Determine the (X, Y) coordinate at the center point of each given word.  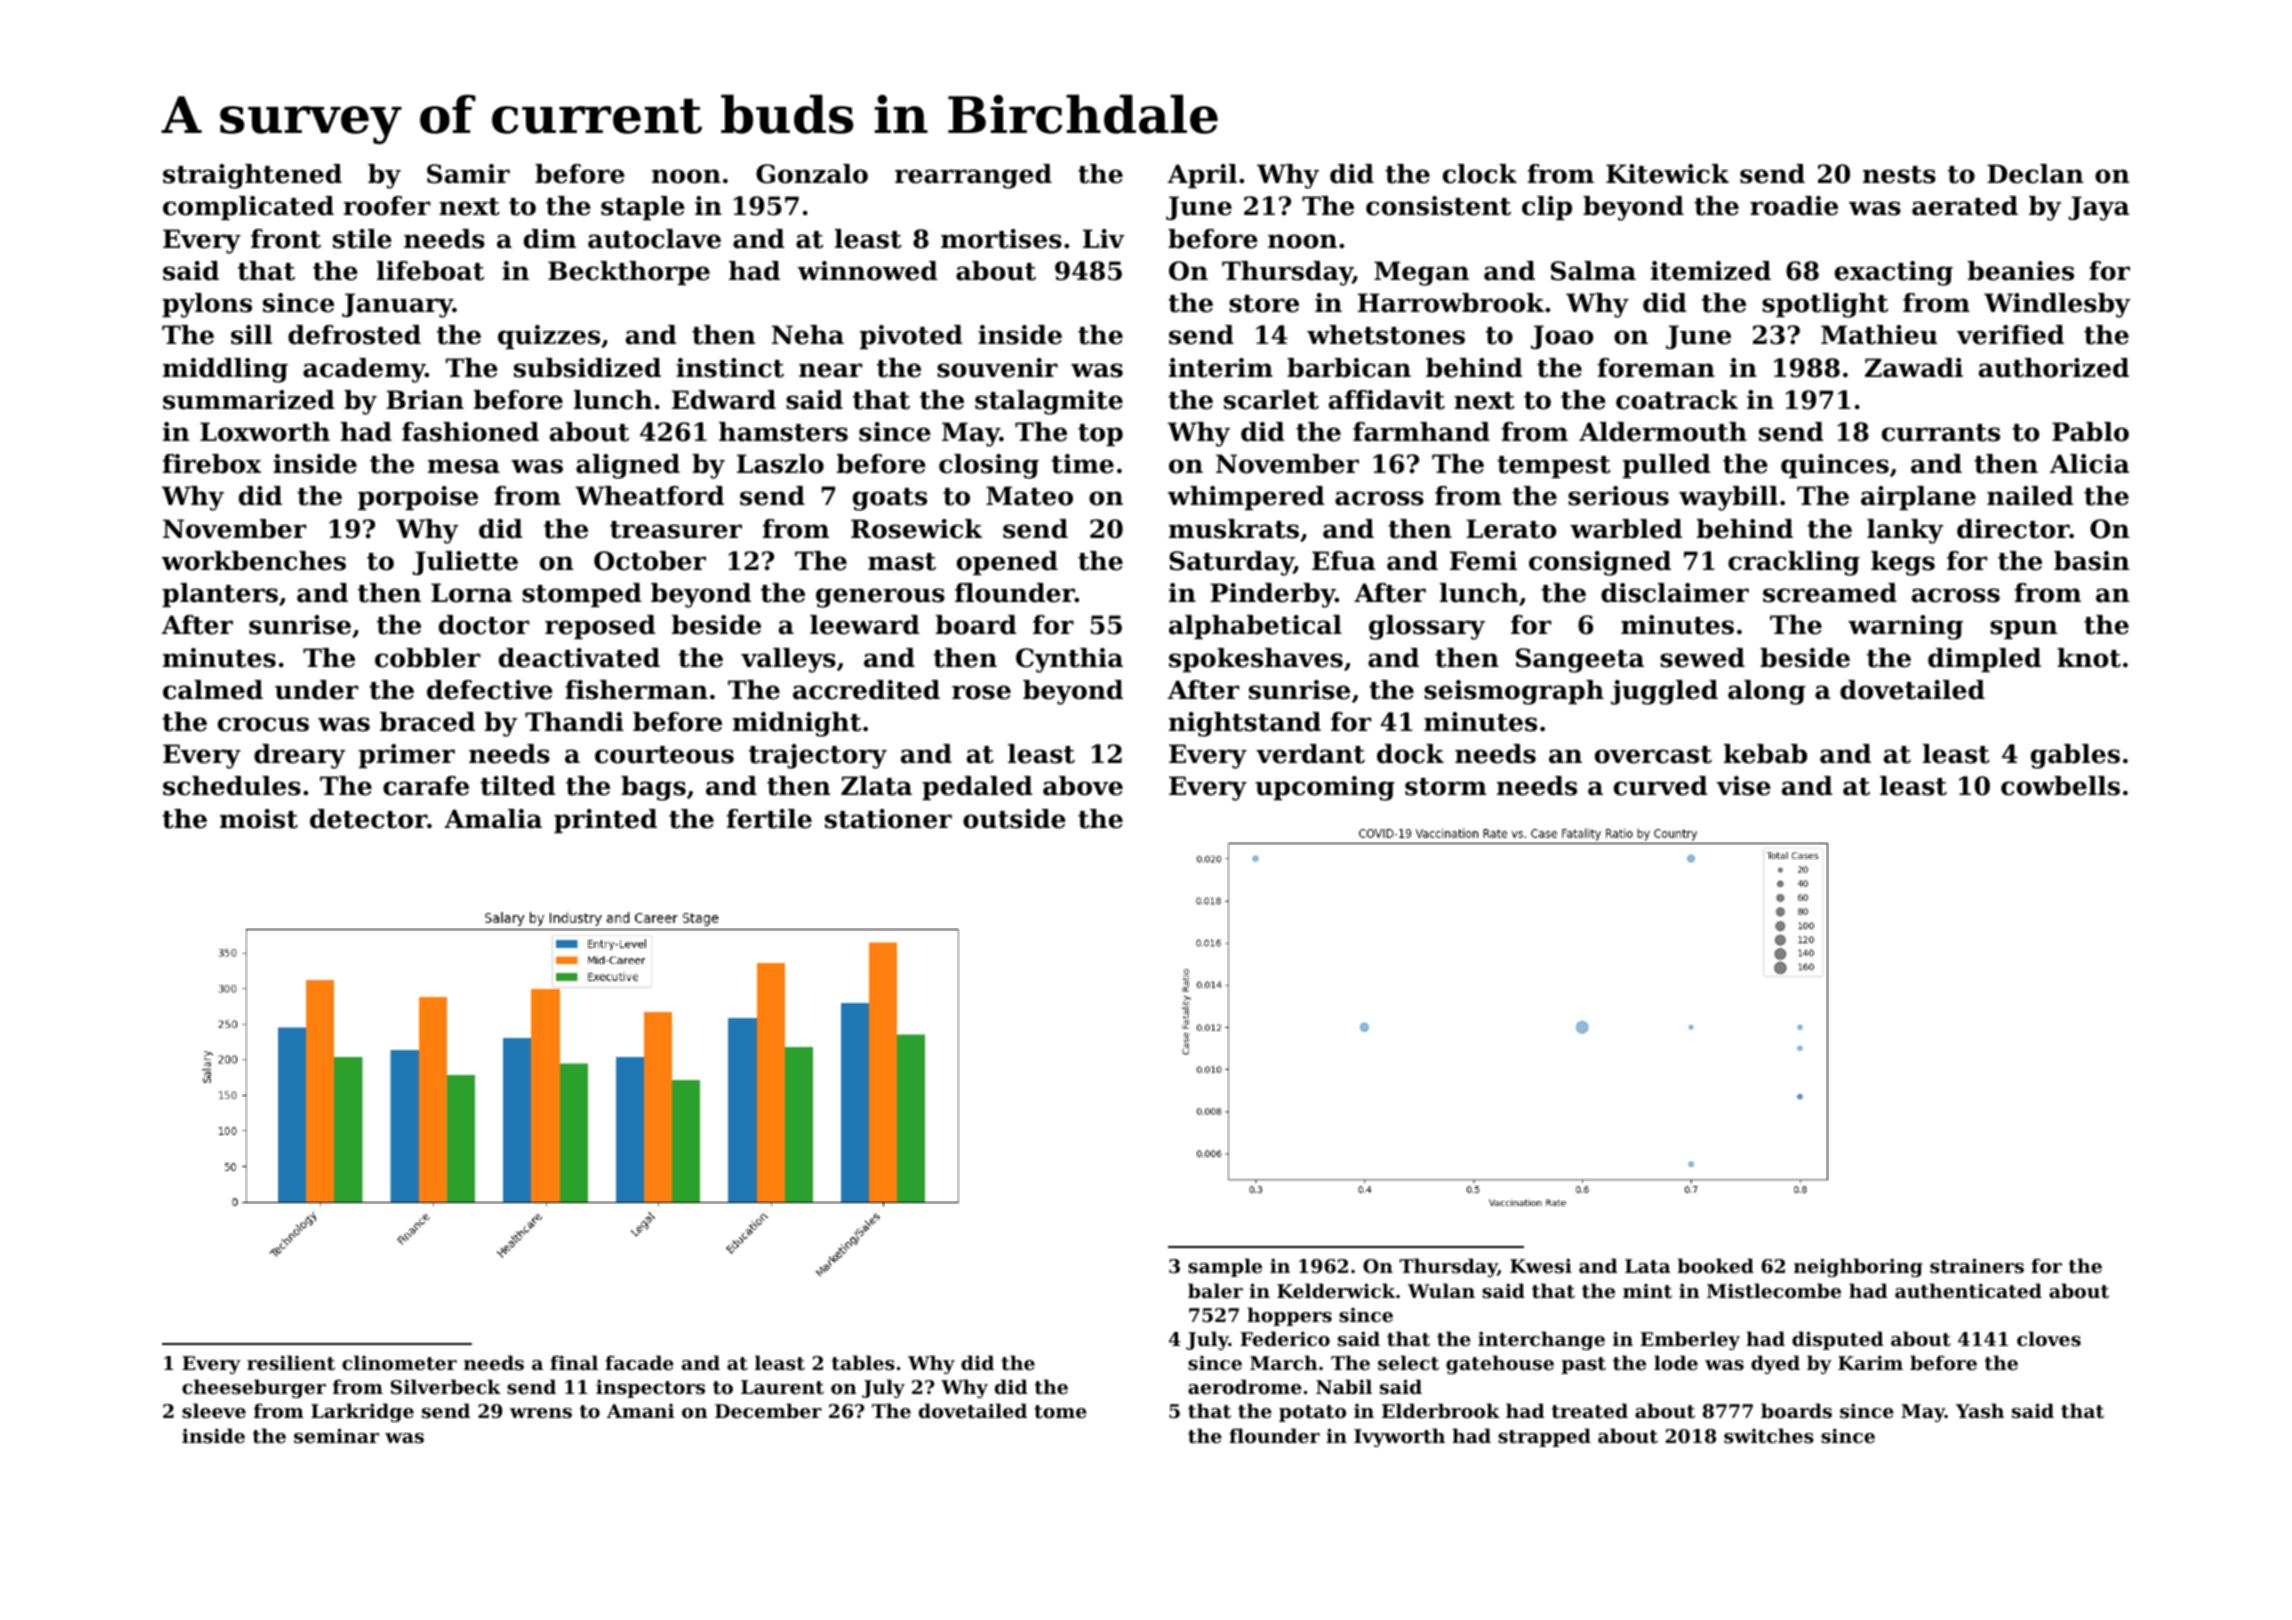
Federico (1285, 1338)
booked (1715, 1265)
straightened (252, 176)
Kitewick (1667, 174)
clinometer (399, 1363)
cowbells (2060, 786)
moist (259, 819)
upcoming (1325, 788)
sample (1225, 1267)
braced (427, 722)
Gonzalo (812, 174)
